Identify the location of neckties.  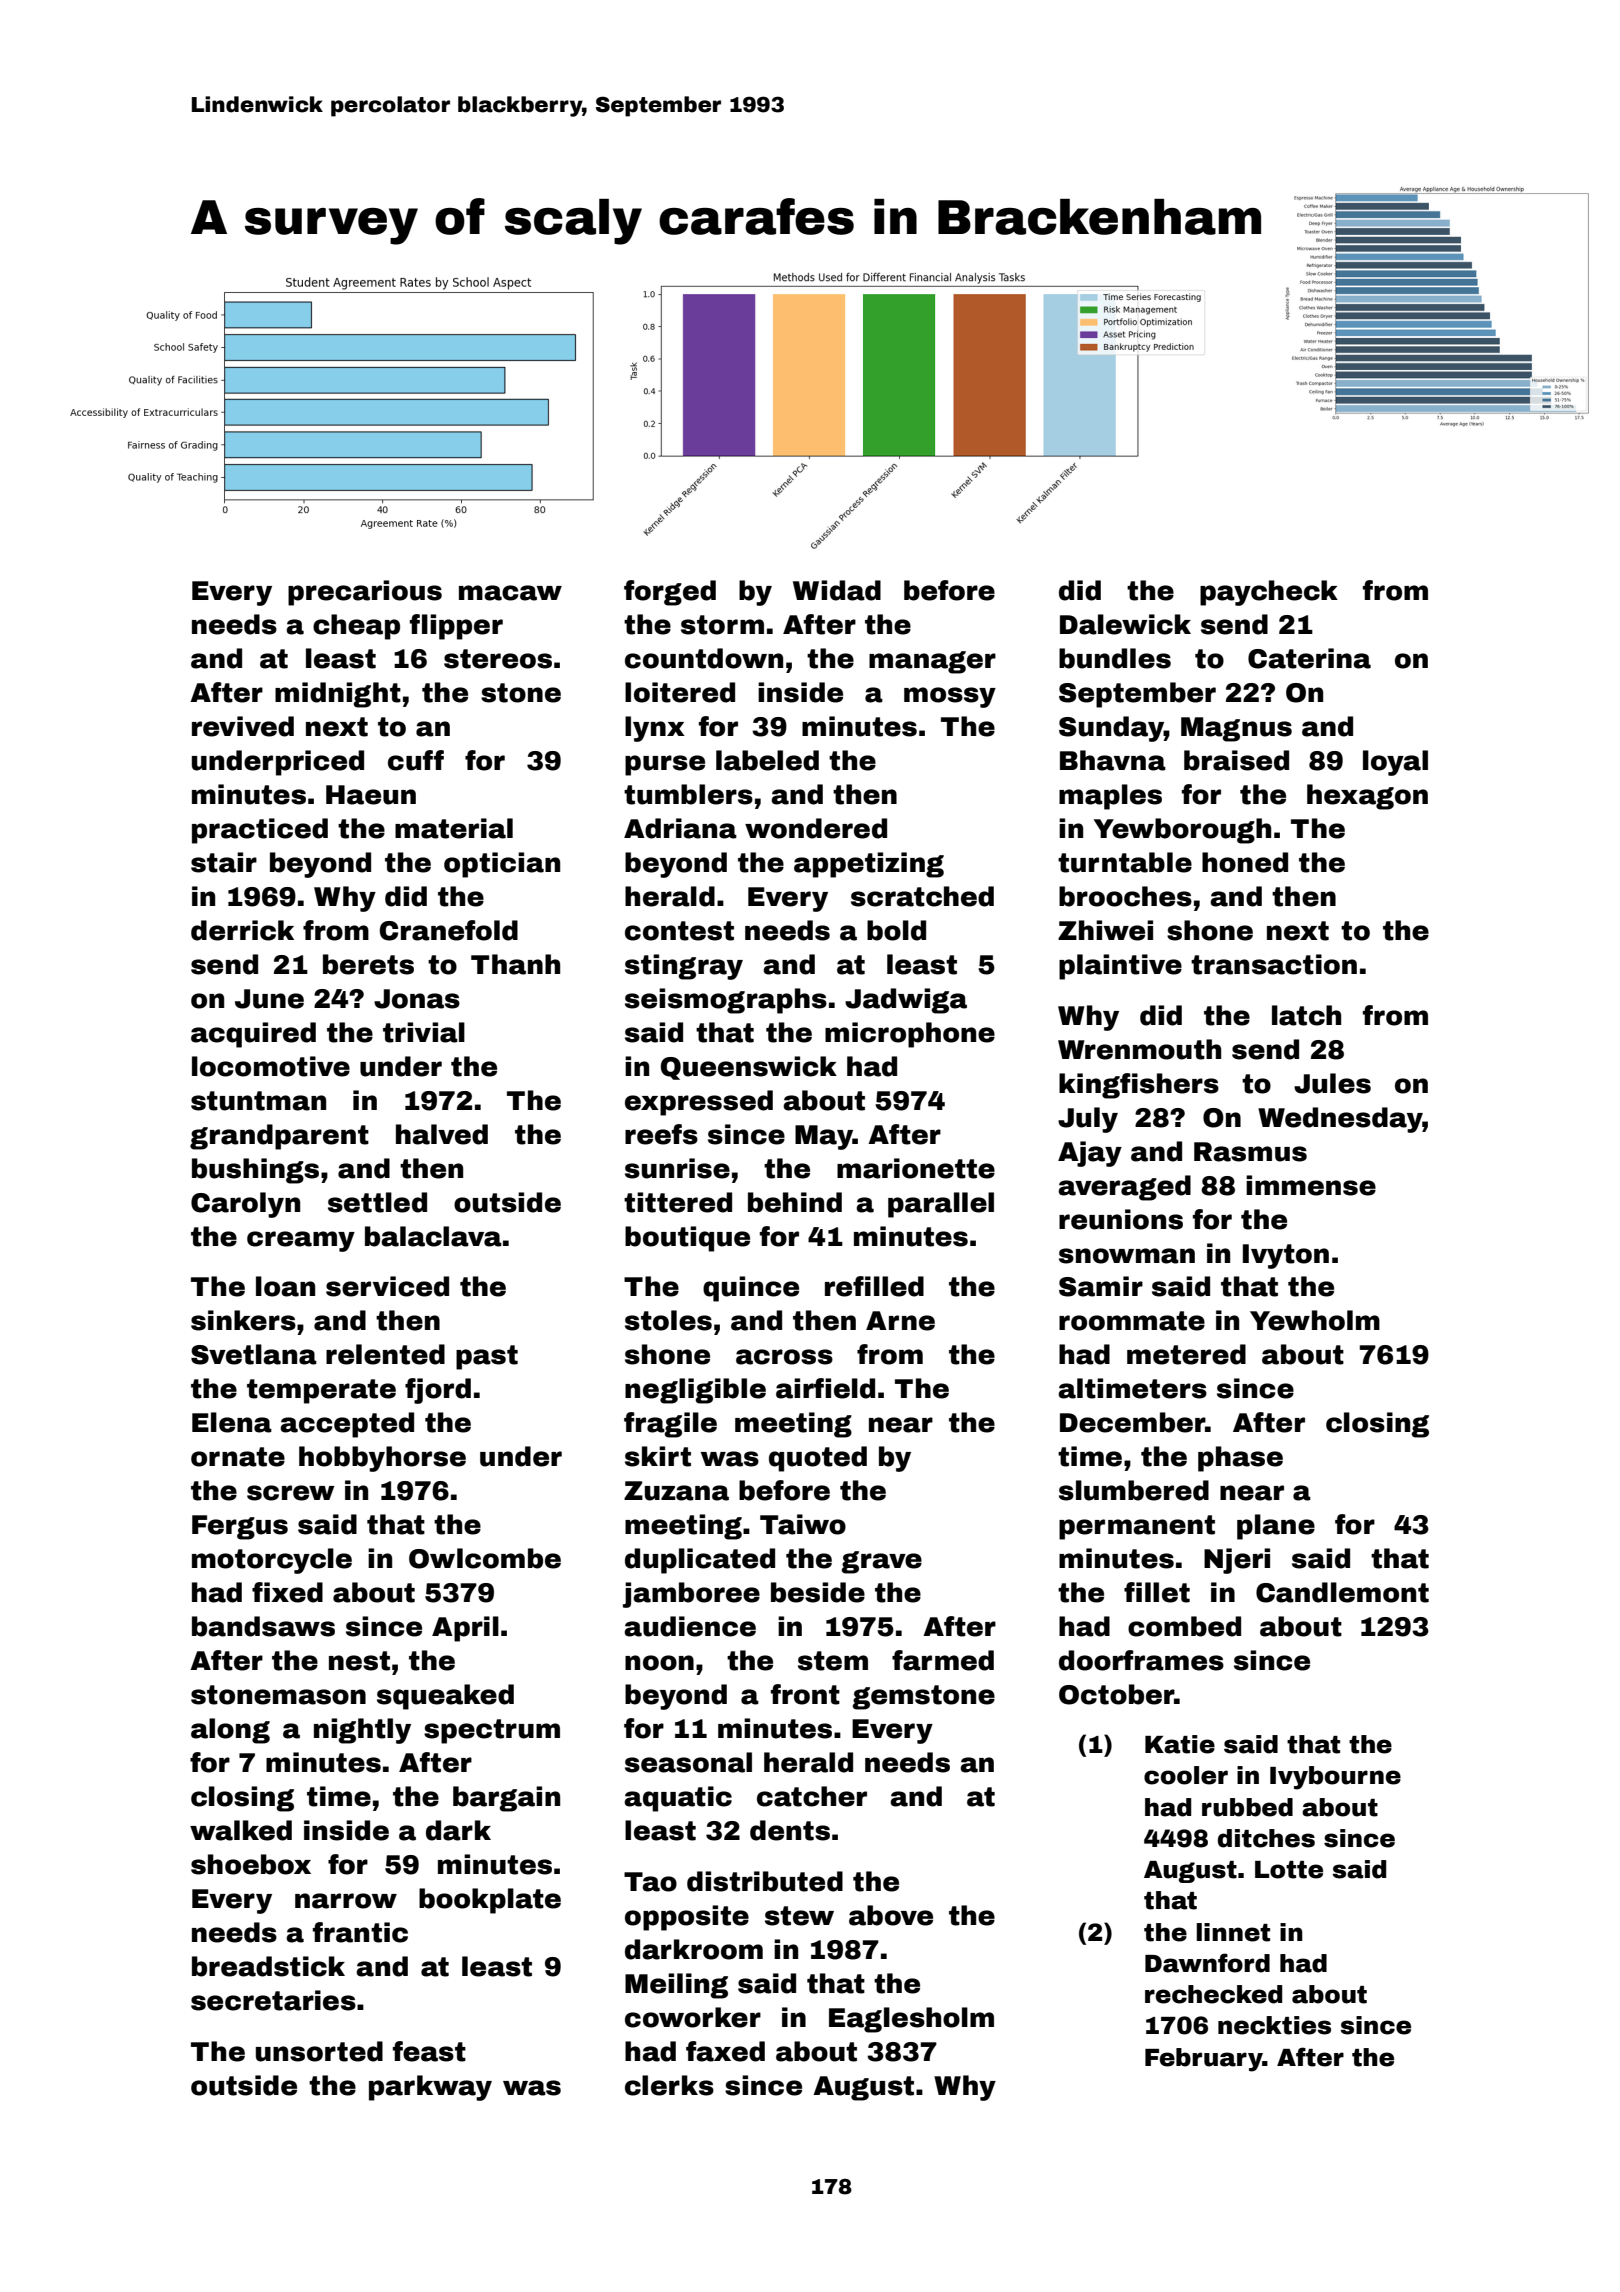
(1274, 2025).
